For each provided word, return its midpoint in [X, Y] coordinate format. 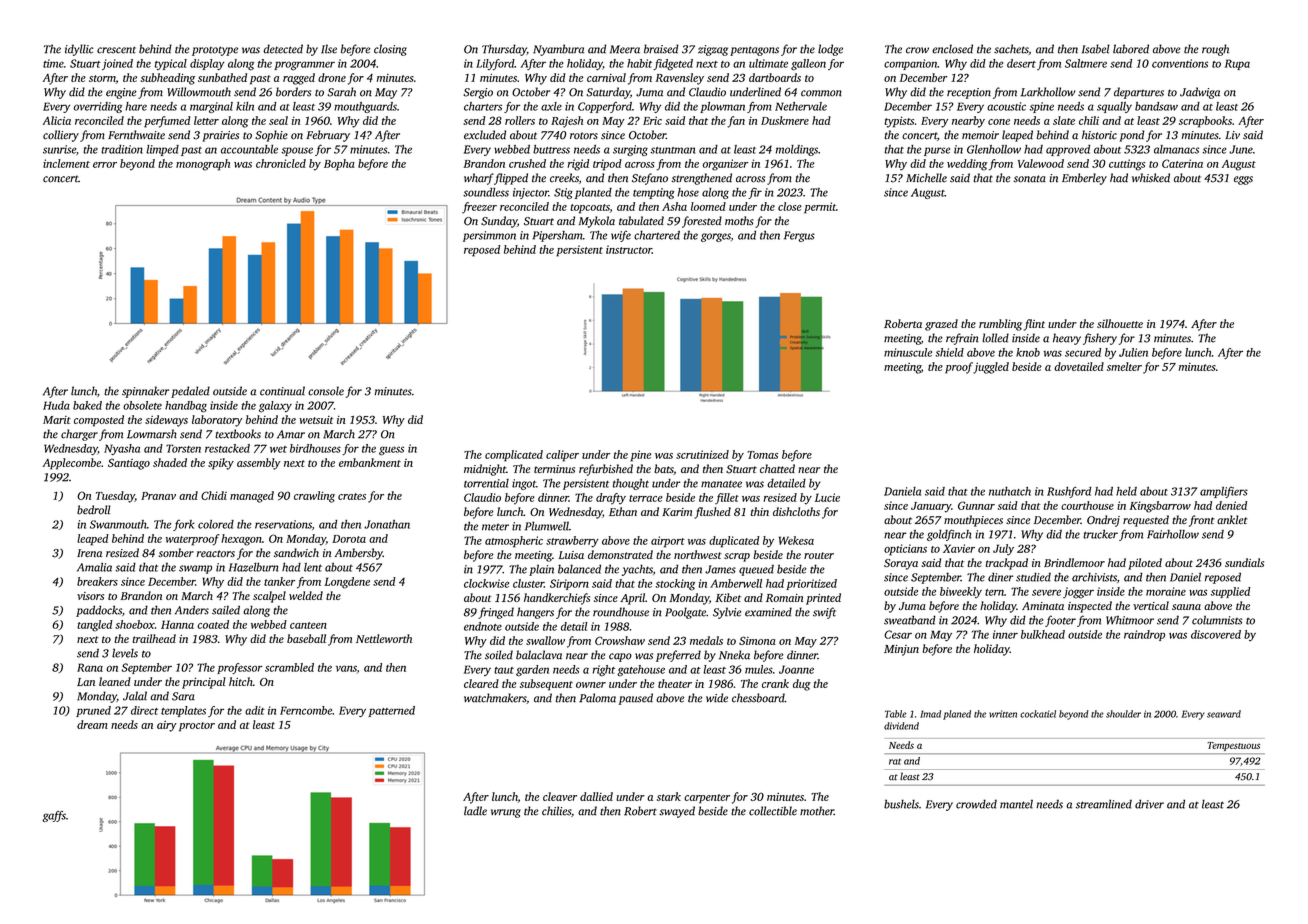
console [326, 391]
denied [1231, 505]
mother [817, 811]
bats [664, 469]
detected [283, 49]
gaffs [54, 816]
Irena [89, 553]
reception [969, 93]
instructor [629, 249]
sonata [1030, 179]
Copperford [605, 107]
